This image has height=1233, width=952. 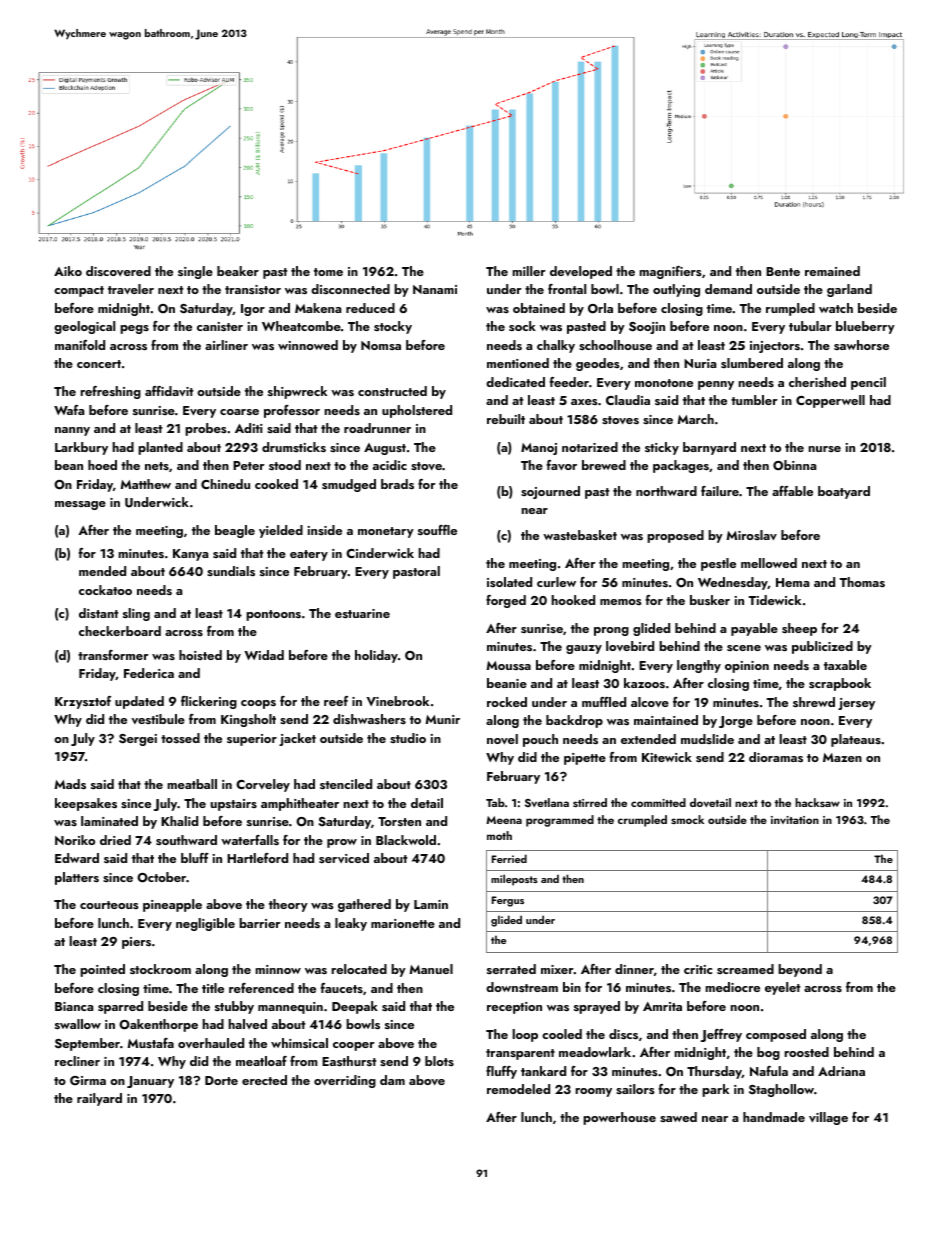 What do you see at coordinates (397, 484) in the image?
I see `brads` at bounding box center [397, 484].
